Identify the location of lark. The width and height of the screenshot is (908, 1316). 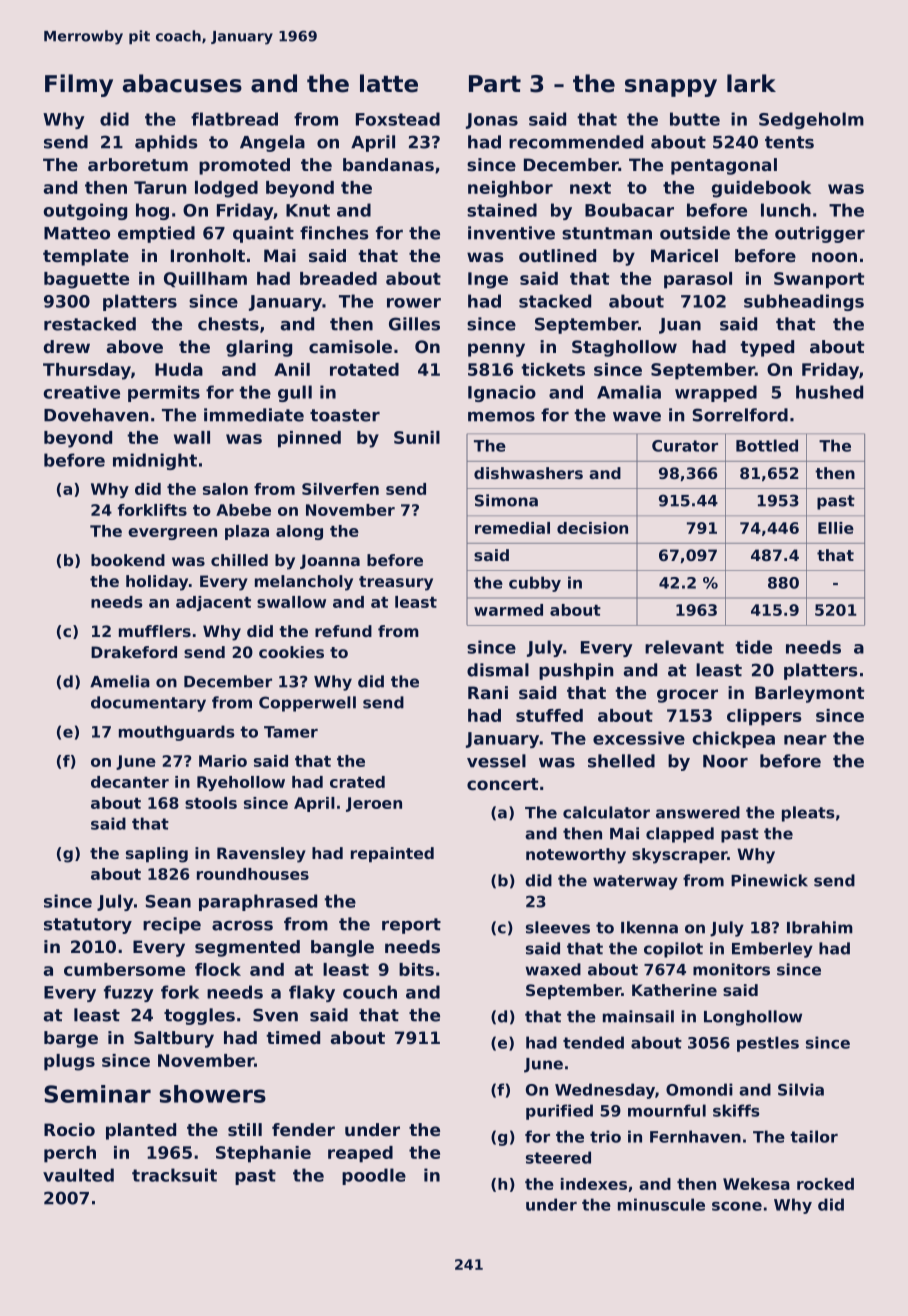
(751, 83).
